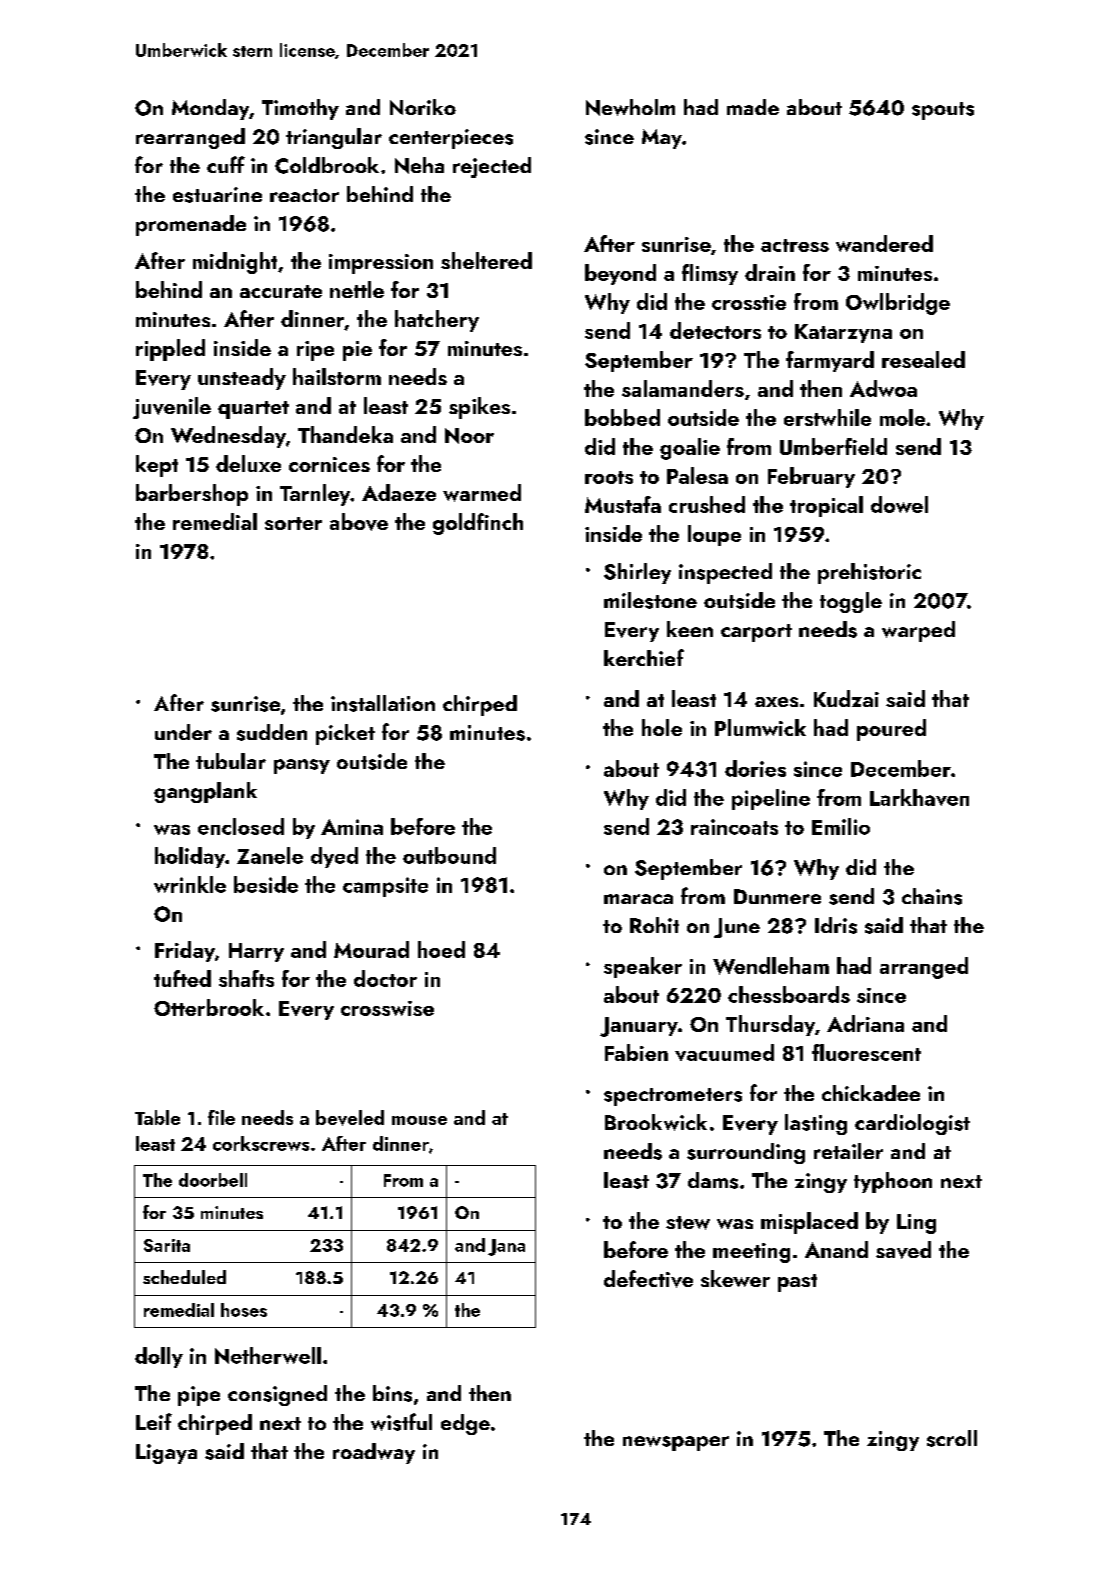 This document has height=1584, width=1120. What do you see at coordinates (465, 1424) in the document?
I see `edge` at bounding box center [465, 1424].
